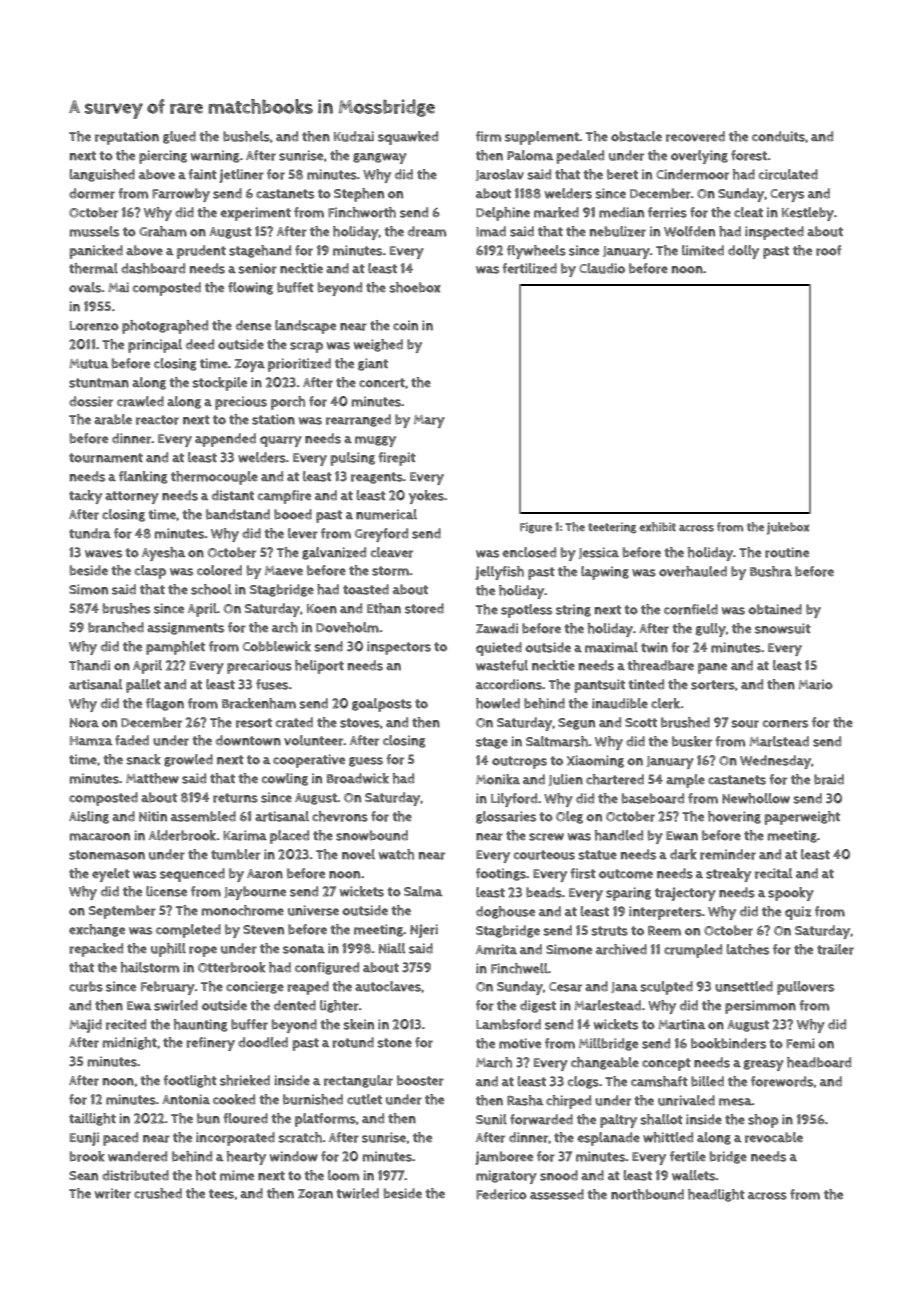  Describe the element at coordinates (221, 1194) in the document. I see `tees` at that location.
